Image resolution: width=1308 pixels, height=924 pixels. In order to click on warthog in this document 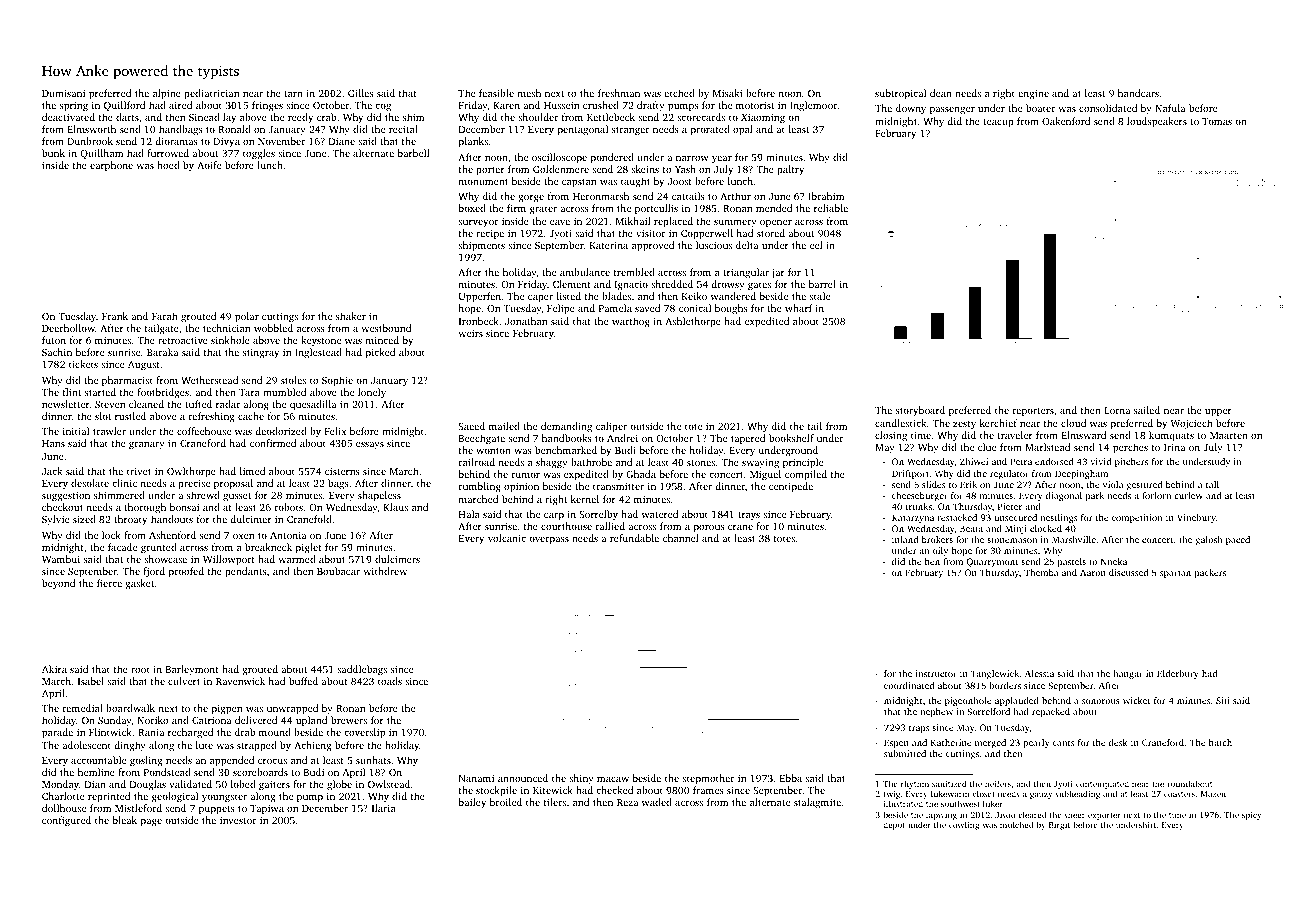, I will do `click(631, 322)`.
